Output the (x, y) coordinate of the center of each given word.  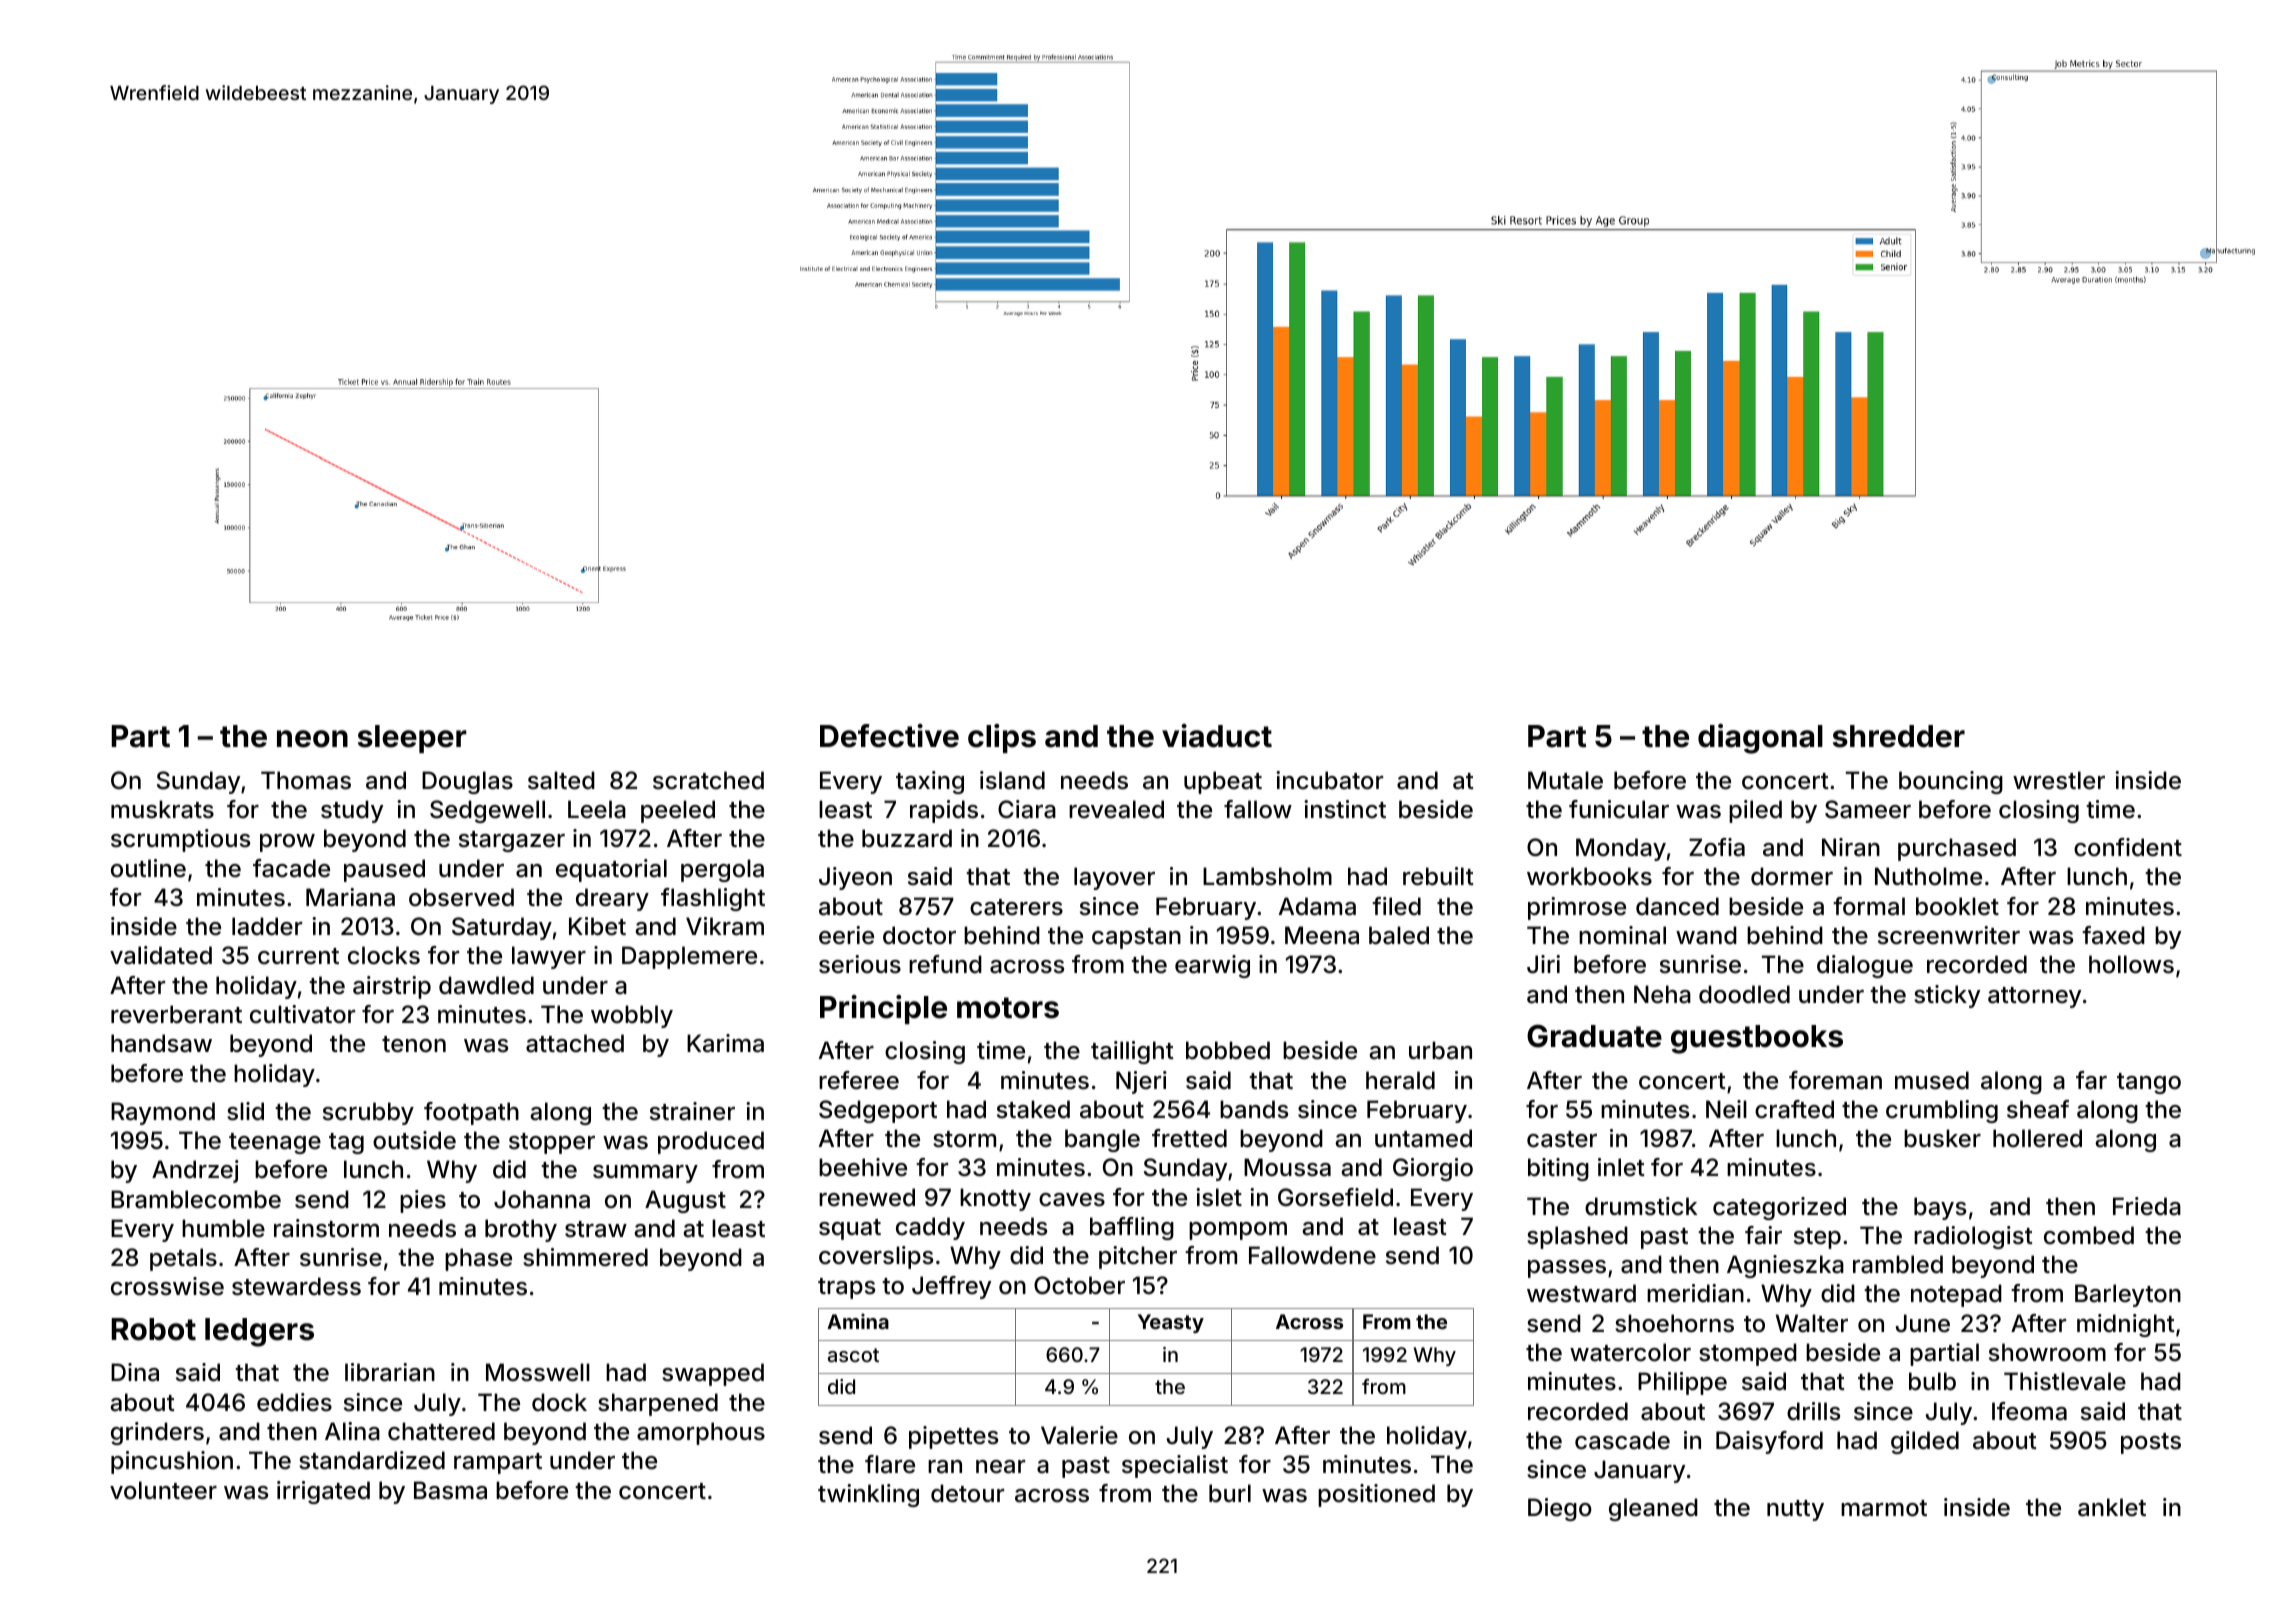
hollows (2131, 964)
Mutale (1565, 780)
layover (1114, 878)
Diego (1560, 1509)
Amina (858, 1321)
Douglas (467, 782)
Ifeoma (2029, 1411)
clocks (384, 955)
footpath (471, 1113)
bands (1254, 1109)
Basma (450, 1490)
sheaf (2038, 1109)
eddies (294, 1402)
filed (1396, 906)
